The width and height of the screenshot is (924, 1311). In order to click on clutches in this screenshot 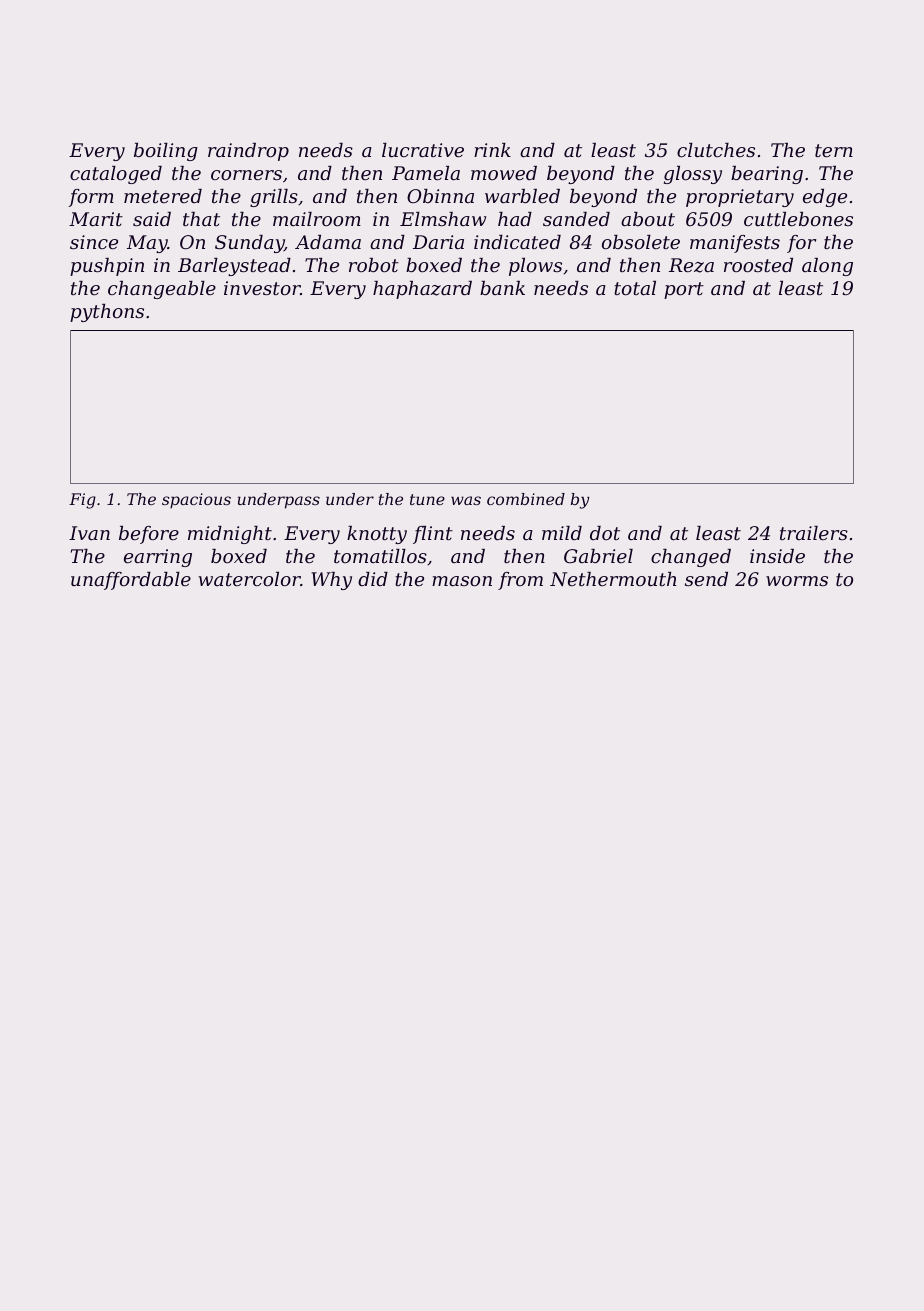, I will do `click(716, 150)`.
